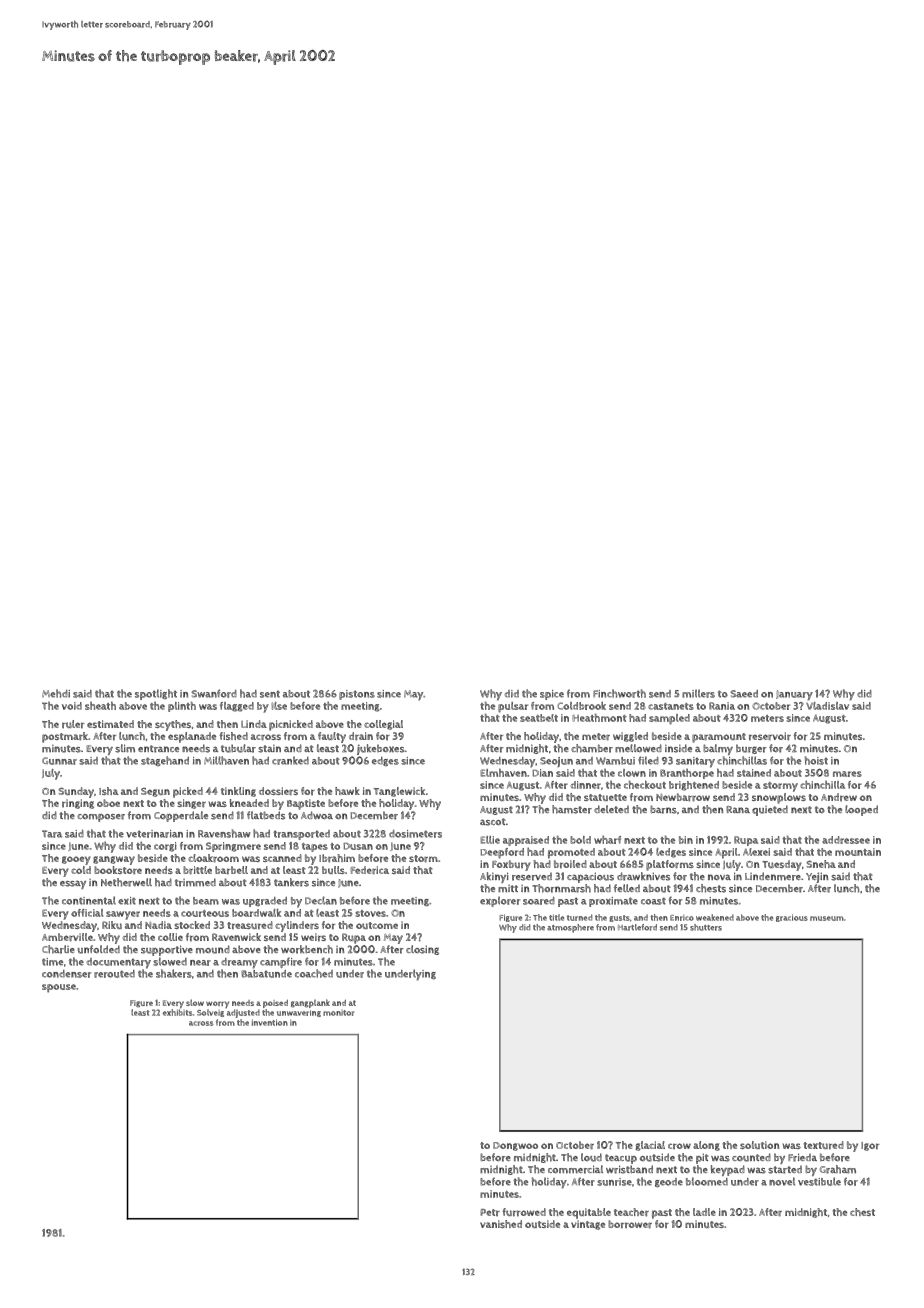 This page has width=924, height=1308. What do you see at coordinates (524, 1212) in the page?
I see `furrowed` at bounding box center [524, 1212].
